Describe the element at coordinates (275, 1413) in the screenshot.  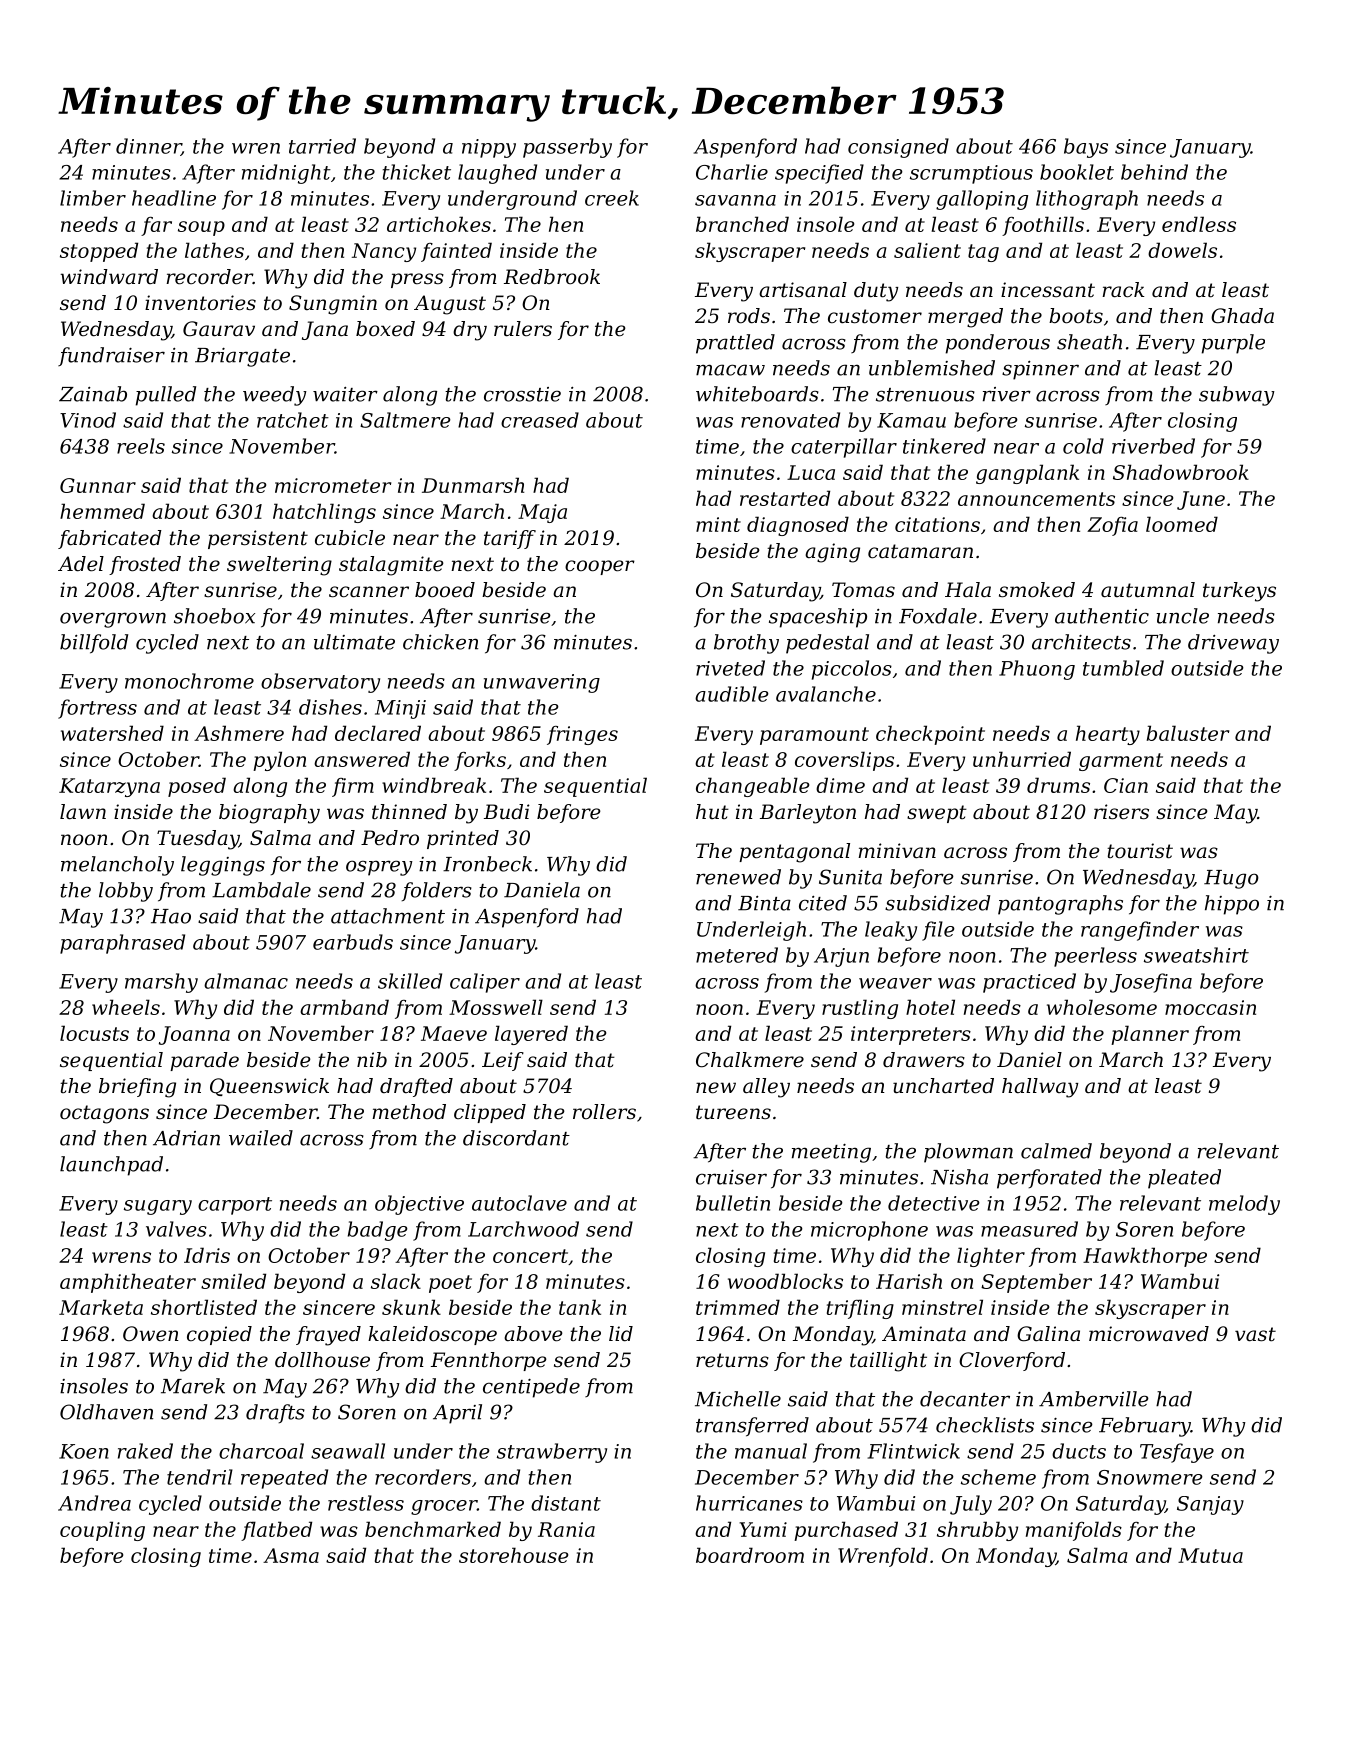
I see `drafts` at that location.
